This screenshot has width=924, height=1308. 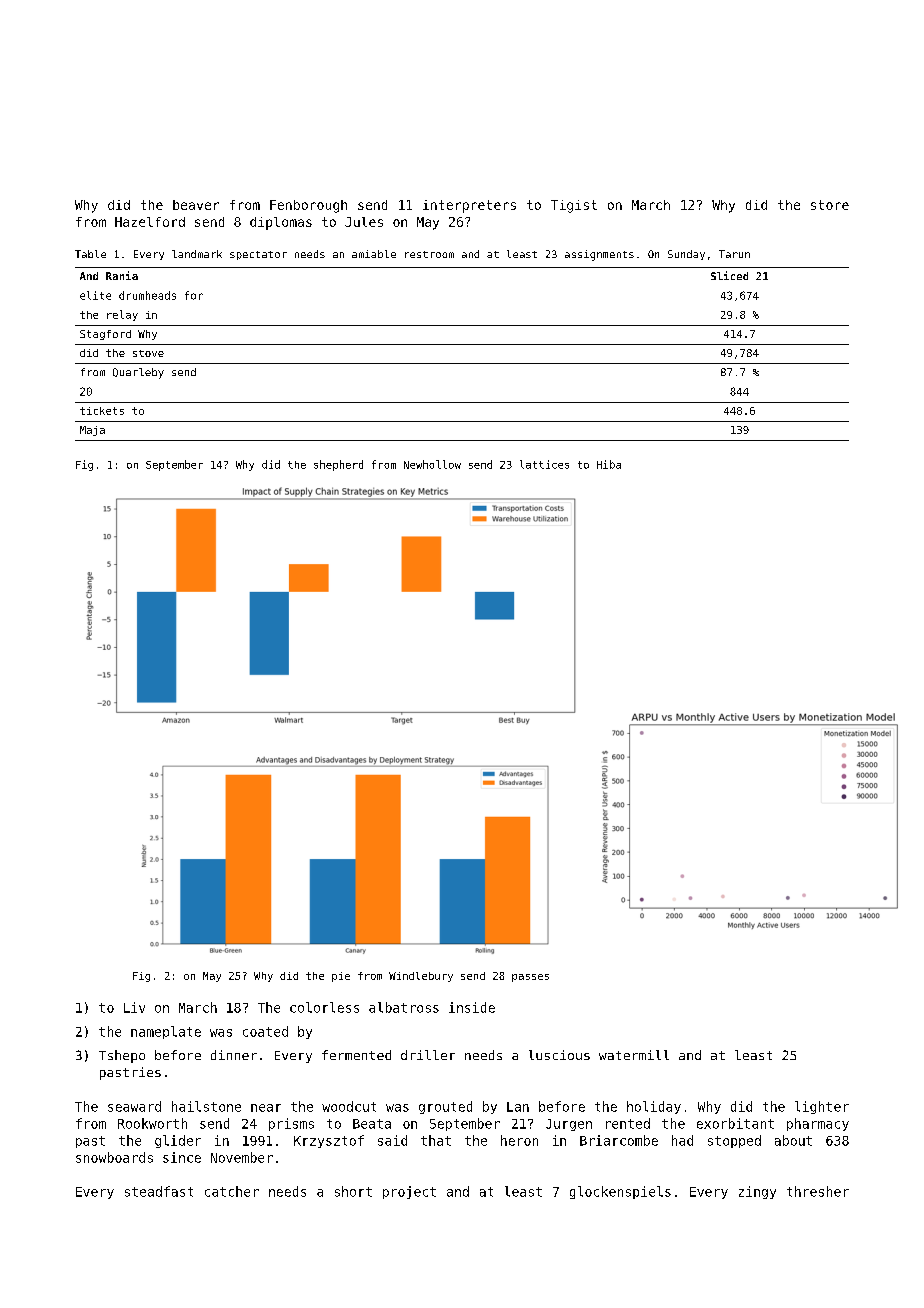 What do you see at coordinates (421, 977) in the screenshot?
I see `Windlebury` at bounding box center [421, 977].
